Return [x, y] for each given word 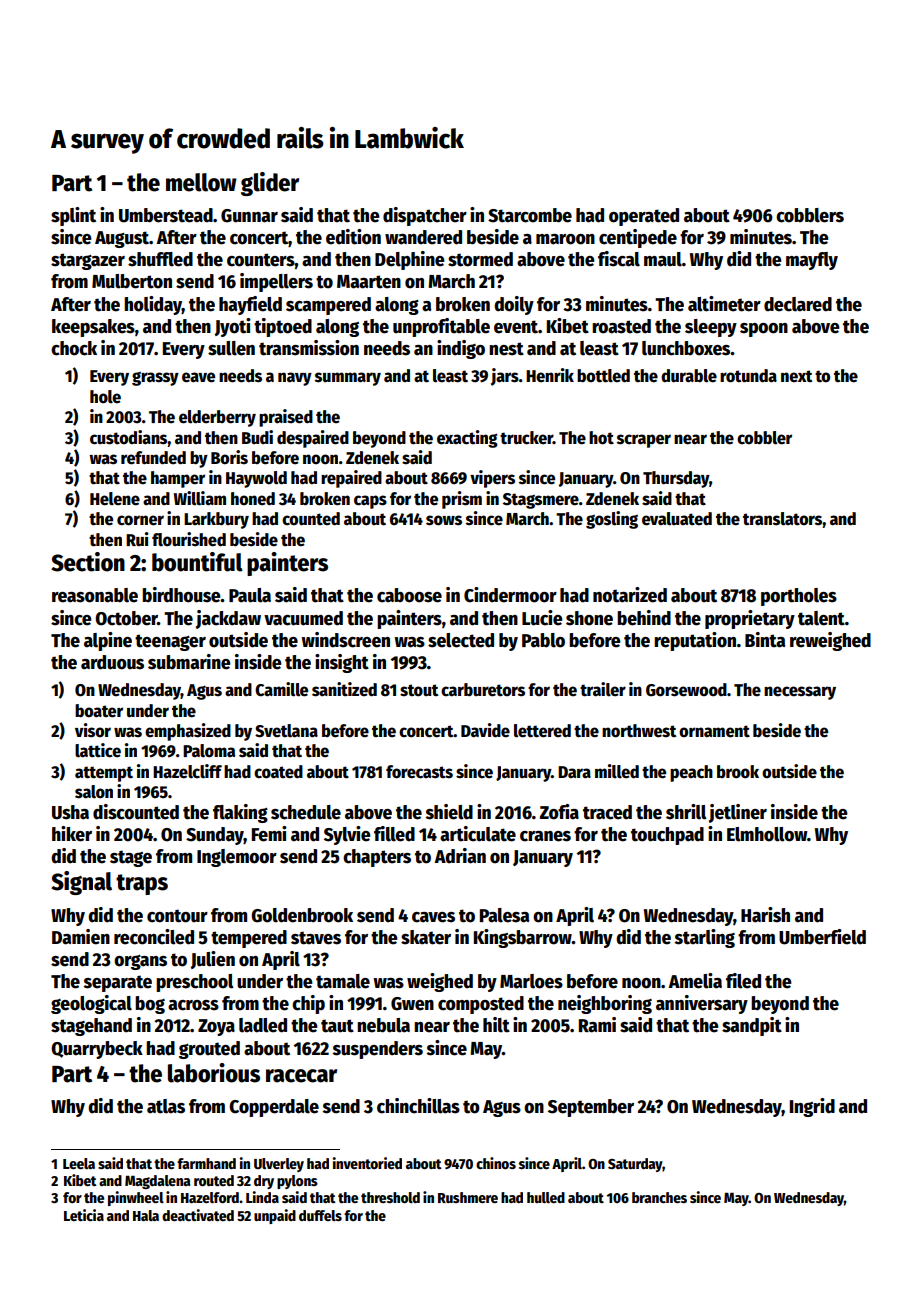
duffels [320, 1215]
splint [73, 216]
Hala [146, 1215]
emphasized [188, 732]
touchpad [667, 836]
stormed [480, 259]
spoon [764, 330]
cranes [545, 836]
